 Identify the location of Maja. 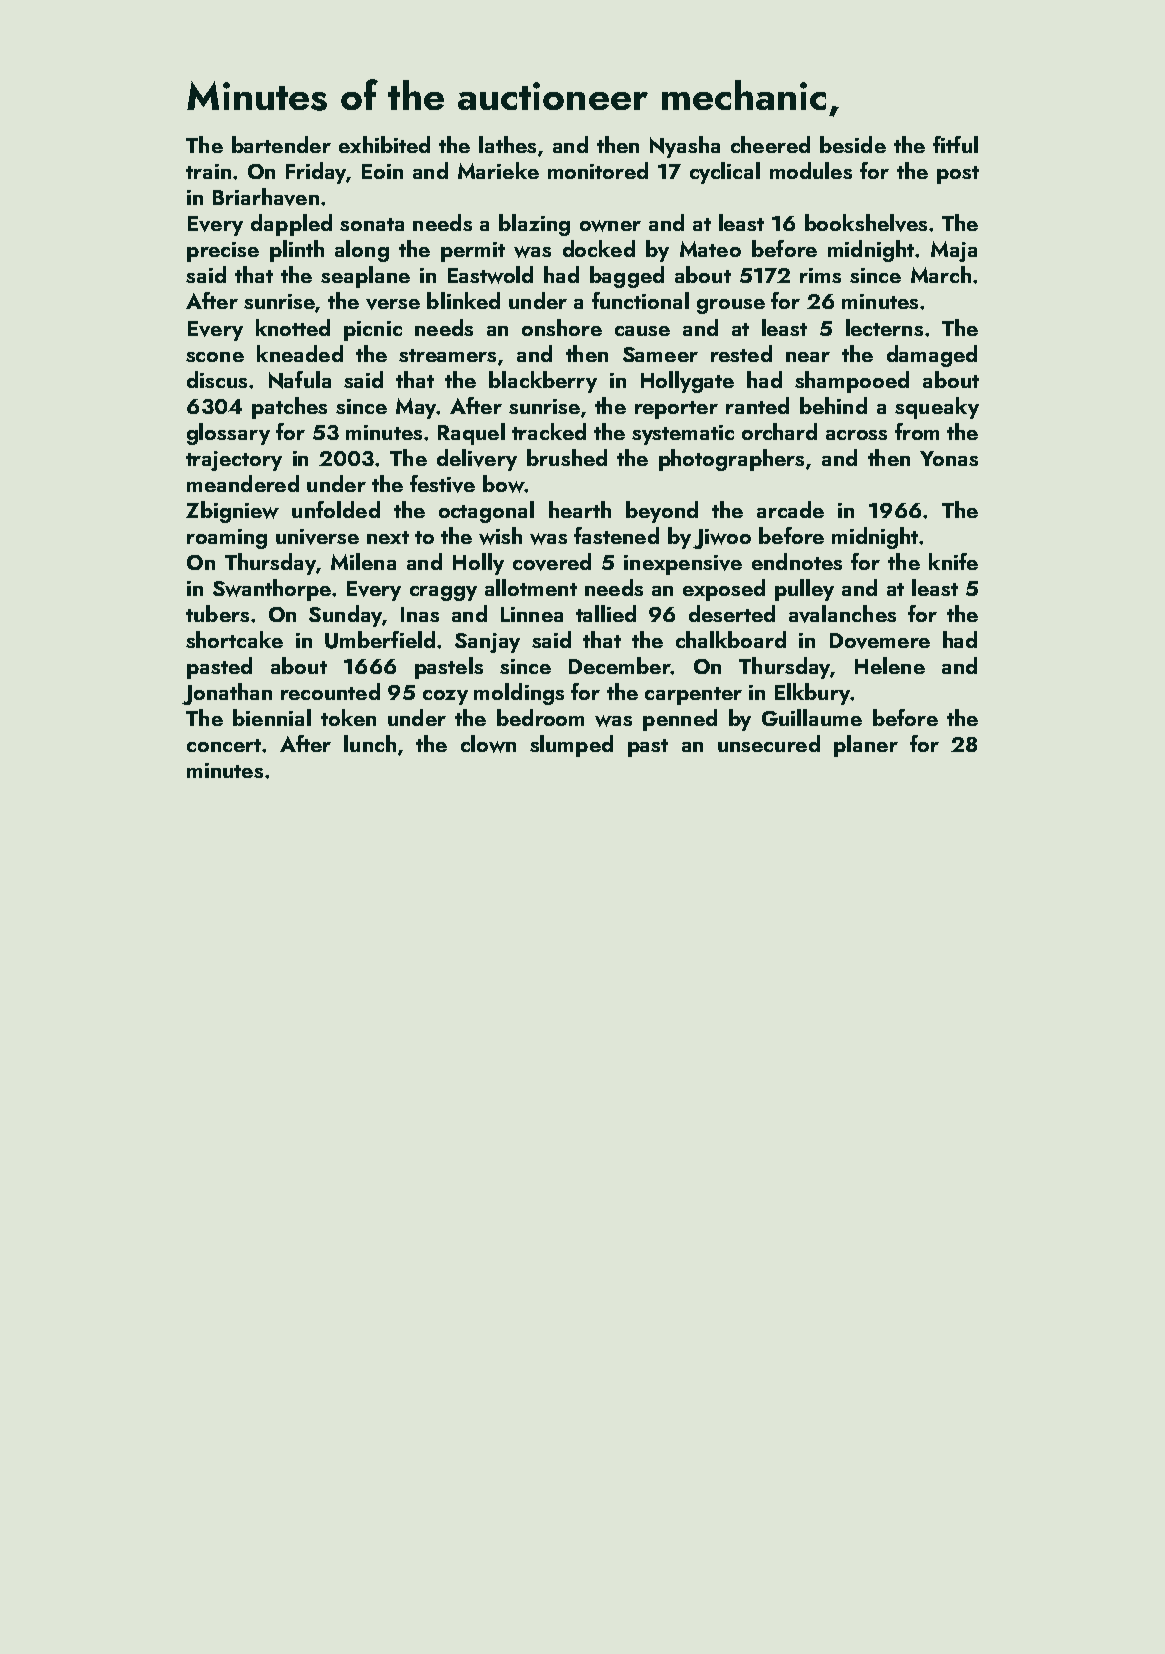
(954, 251).
